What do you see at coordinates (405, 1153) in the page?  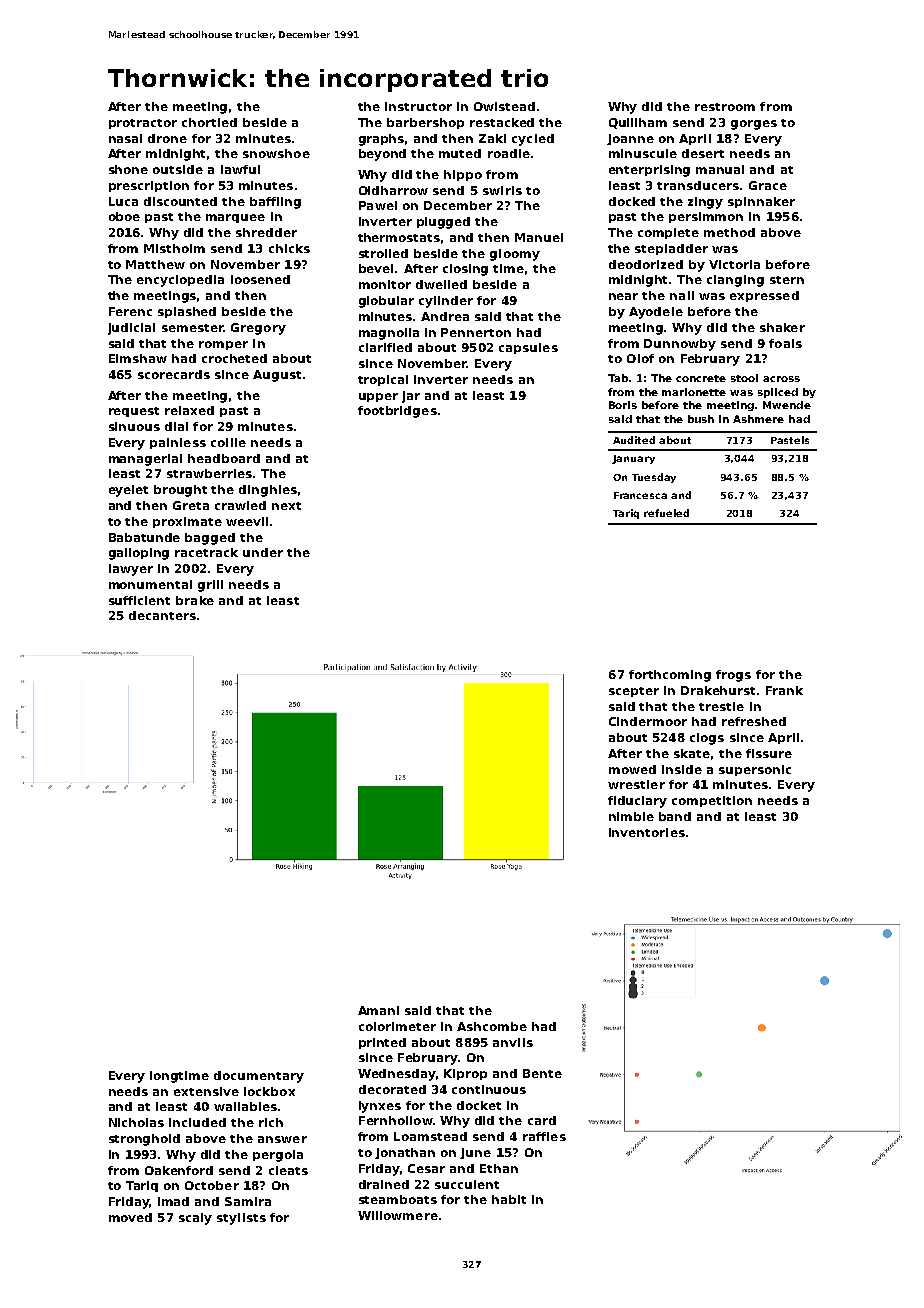 I see `Jonathan` at bounding box center [405, 1153].
